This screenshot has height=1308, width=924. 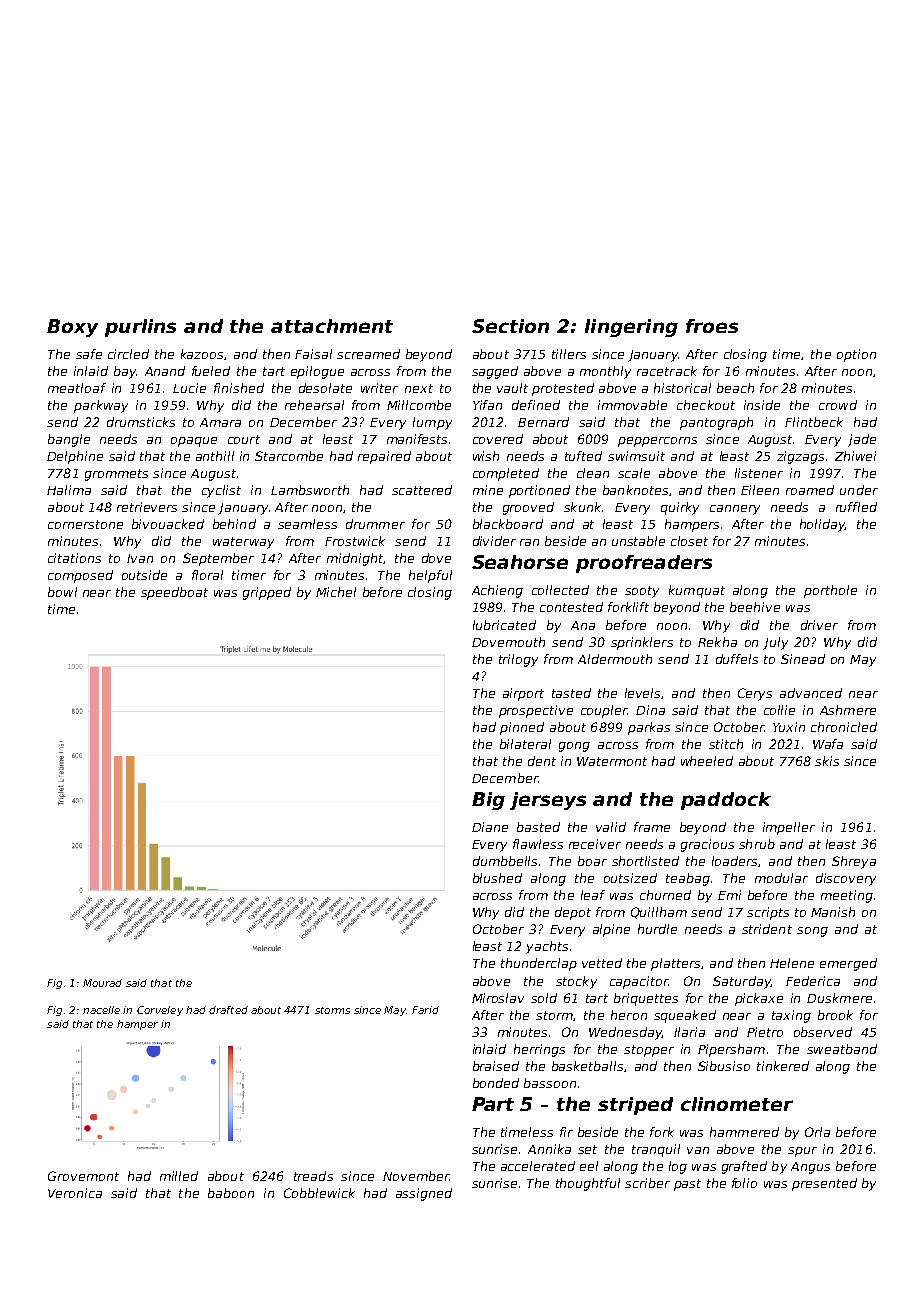 I want to click on beehive, so click(x=755, y=607).
